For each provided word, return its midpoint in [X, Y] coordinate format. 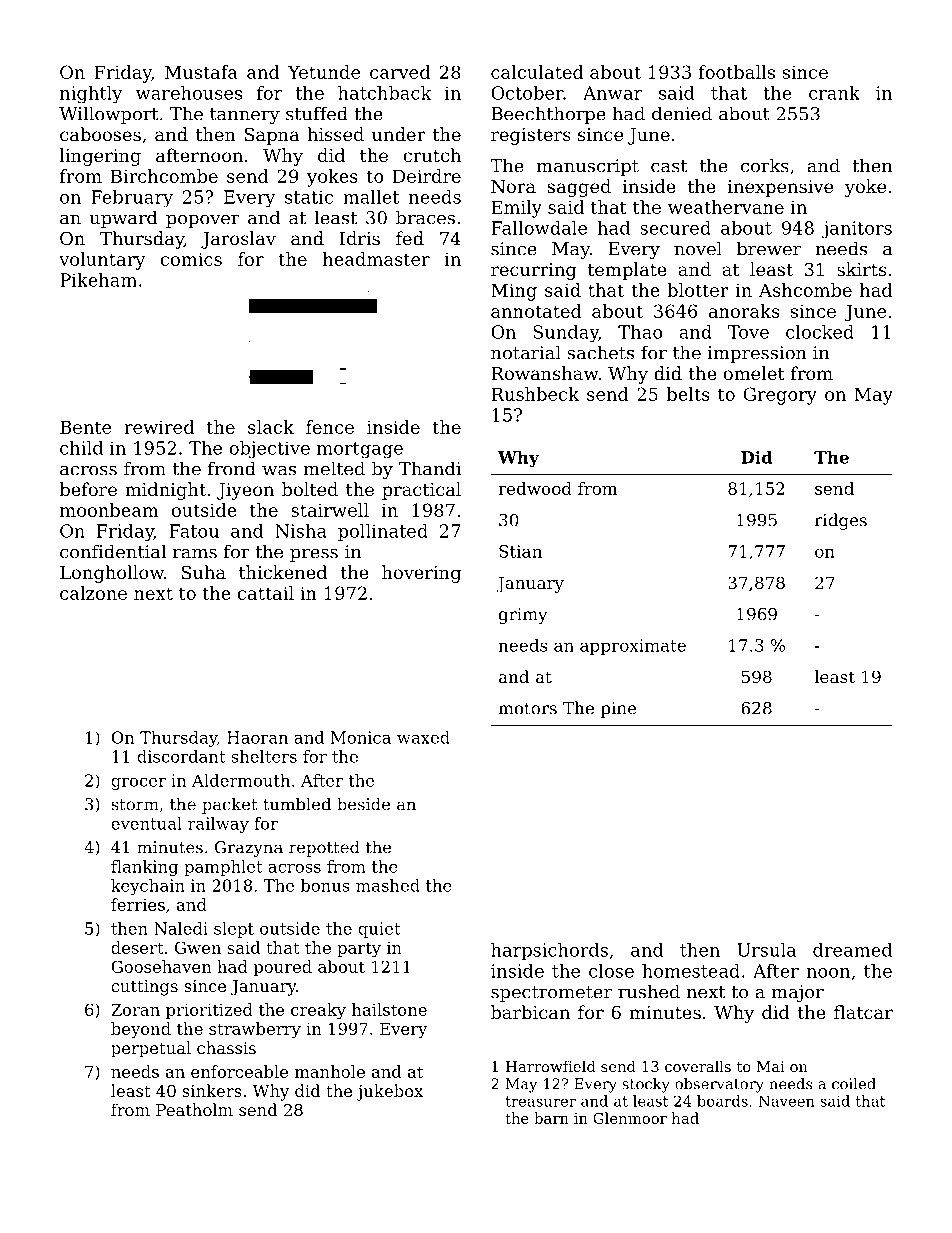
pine [619, 710]
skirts [862, 269]
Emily [516, 209]
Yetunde [324, 72]
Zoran [135, 1009]
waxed [423, 737]
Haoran [257, 737]
